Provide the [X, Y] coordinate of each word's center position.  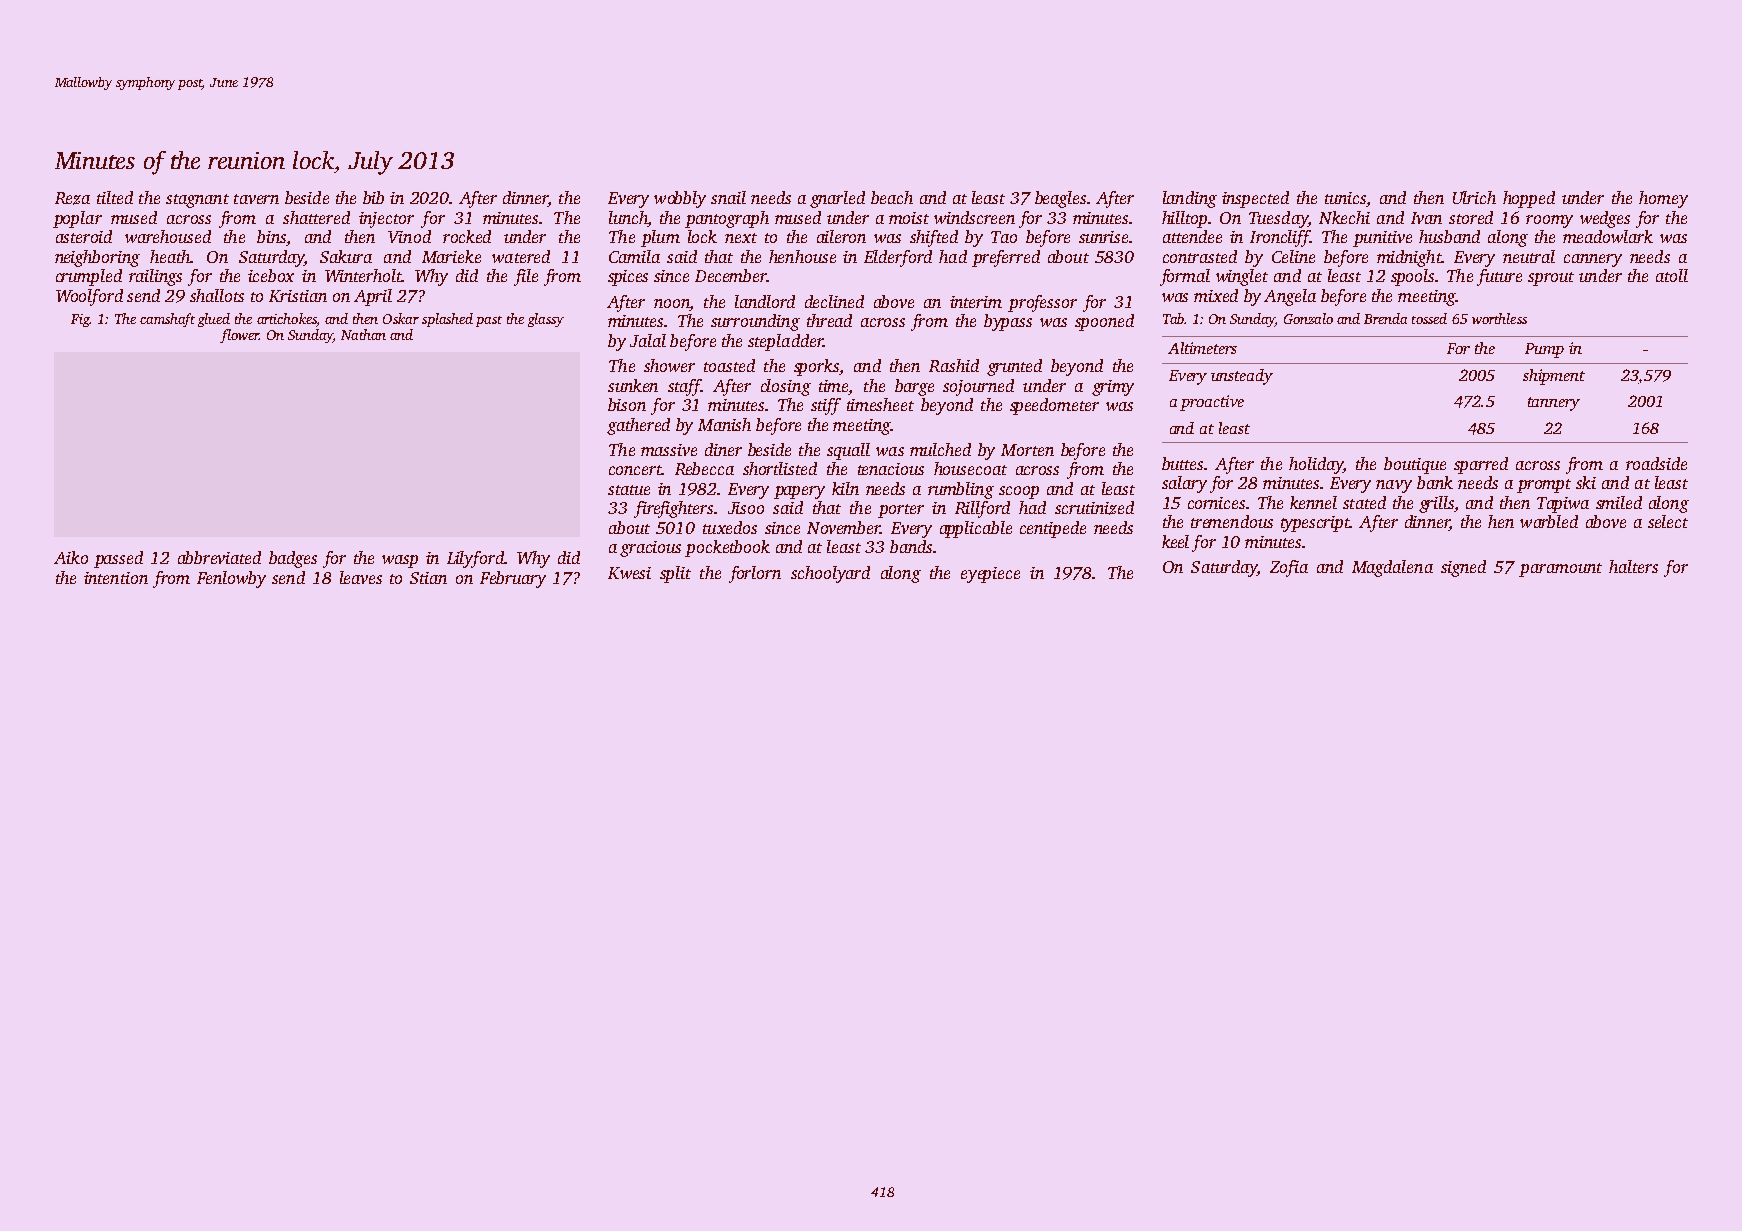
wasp [400, 561]
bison [627, 404]
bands [911, 546]
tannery [1554, 404]
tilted [115, 197]
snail [728, 197]
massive [669, 450]
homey [1663, 199]
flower [239, 336]
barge [914, 387]
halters [1633, 566]
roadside [1656, 463]
